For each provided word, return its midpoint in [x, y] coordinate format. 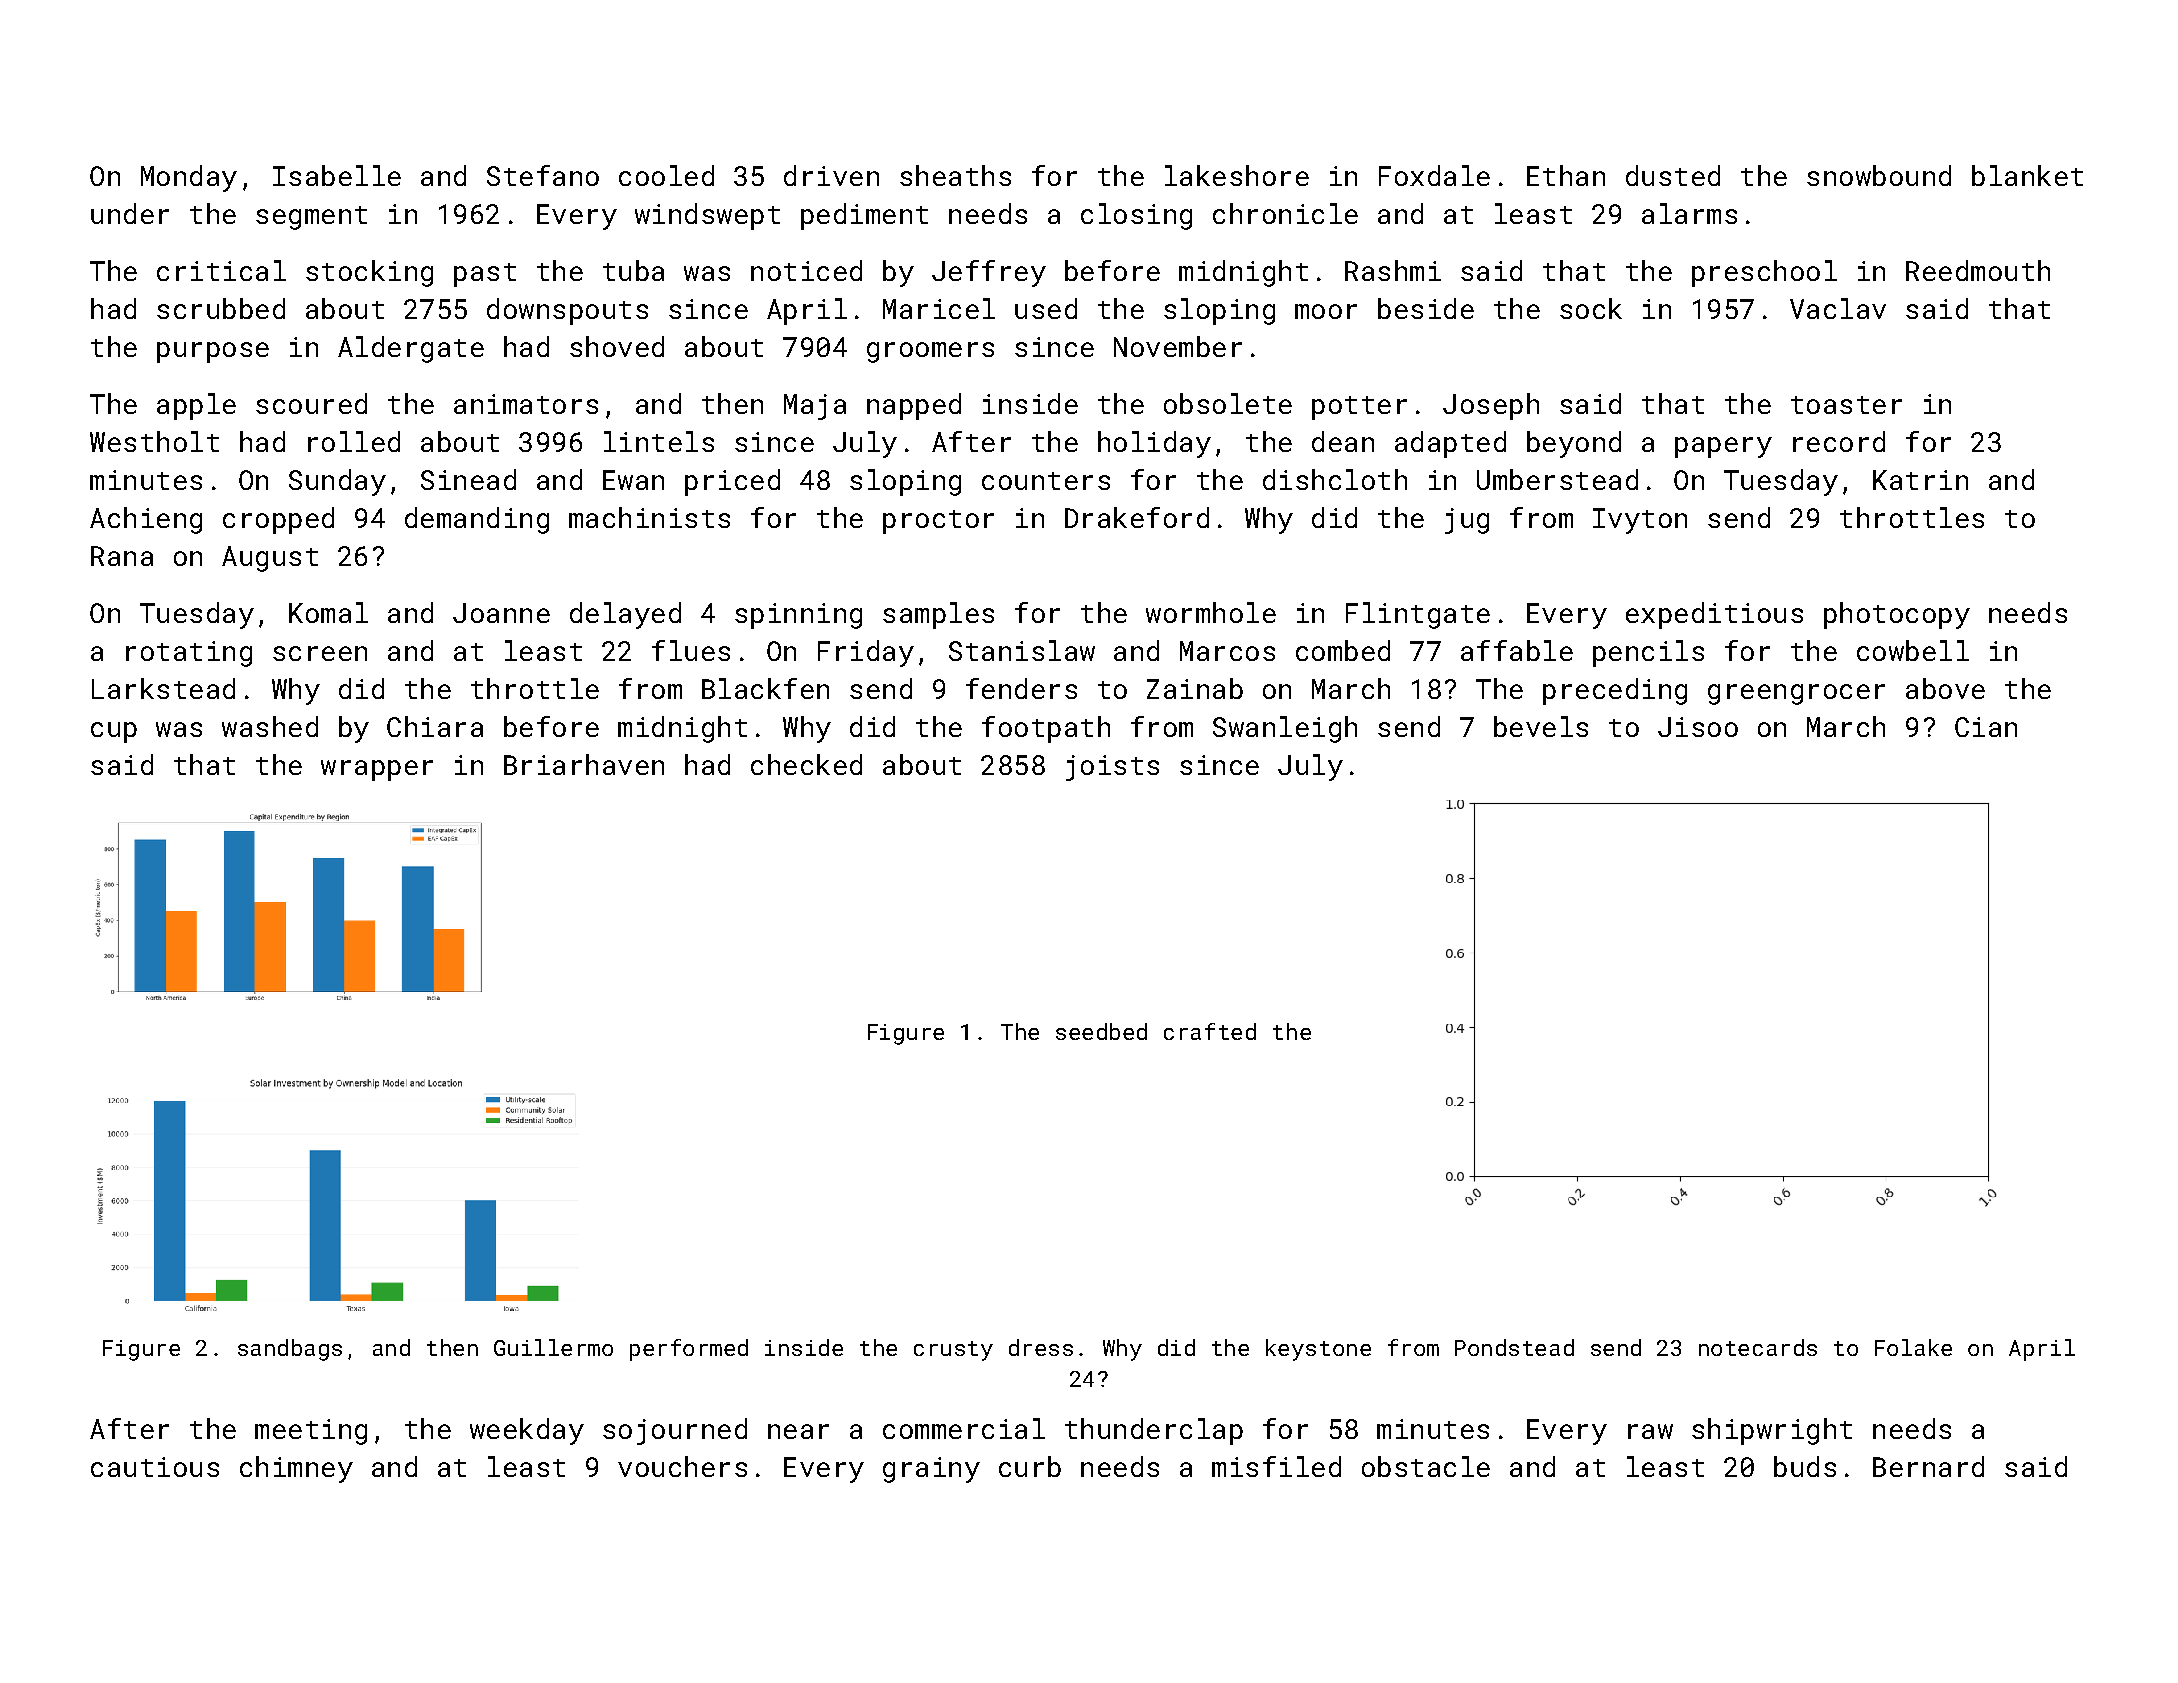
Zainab [1195, 688]
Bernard [1928, 1466]
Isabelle [337, 175]
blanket [2027, 175]
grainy [931, 1470]
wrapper [377, 770]
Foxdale [1434, 175]
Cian [1986, 727]
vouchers [682, 1466]
